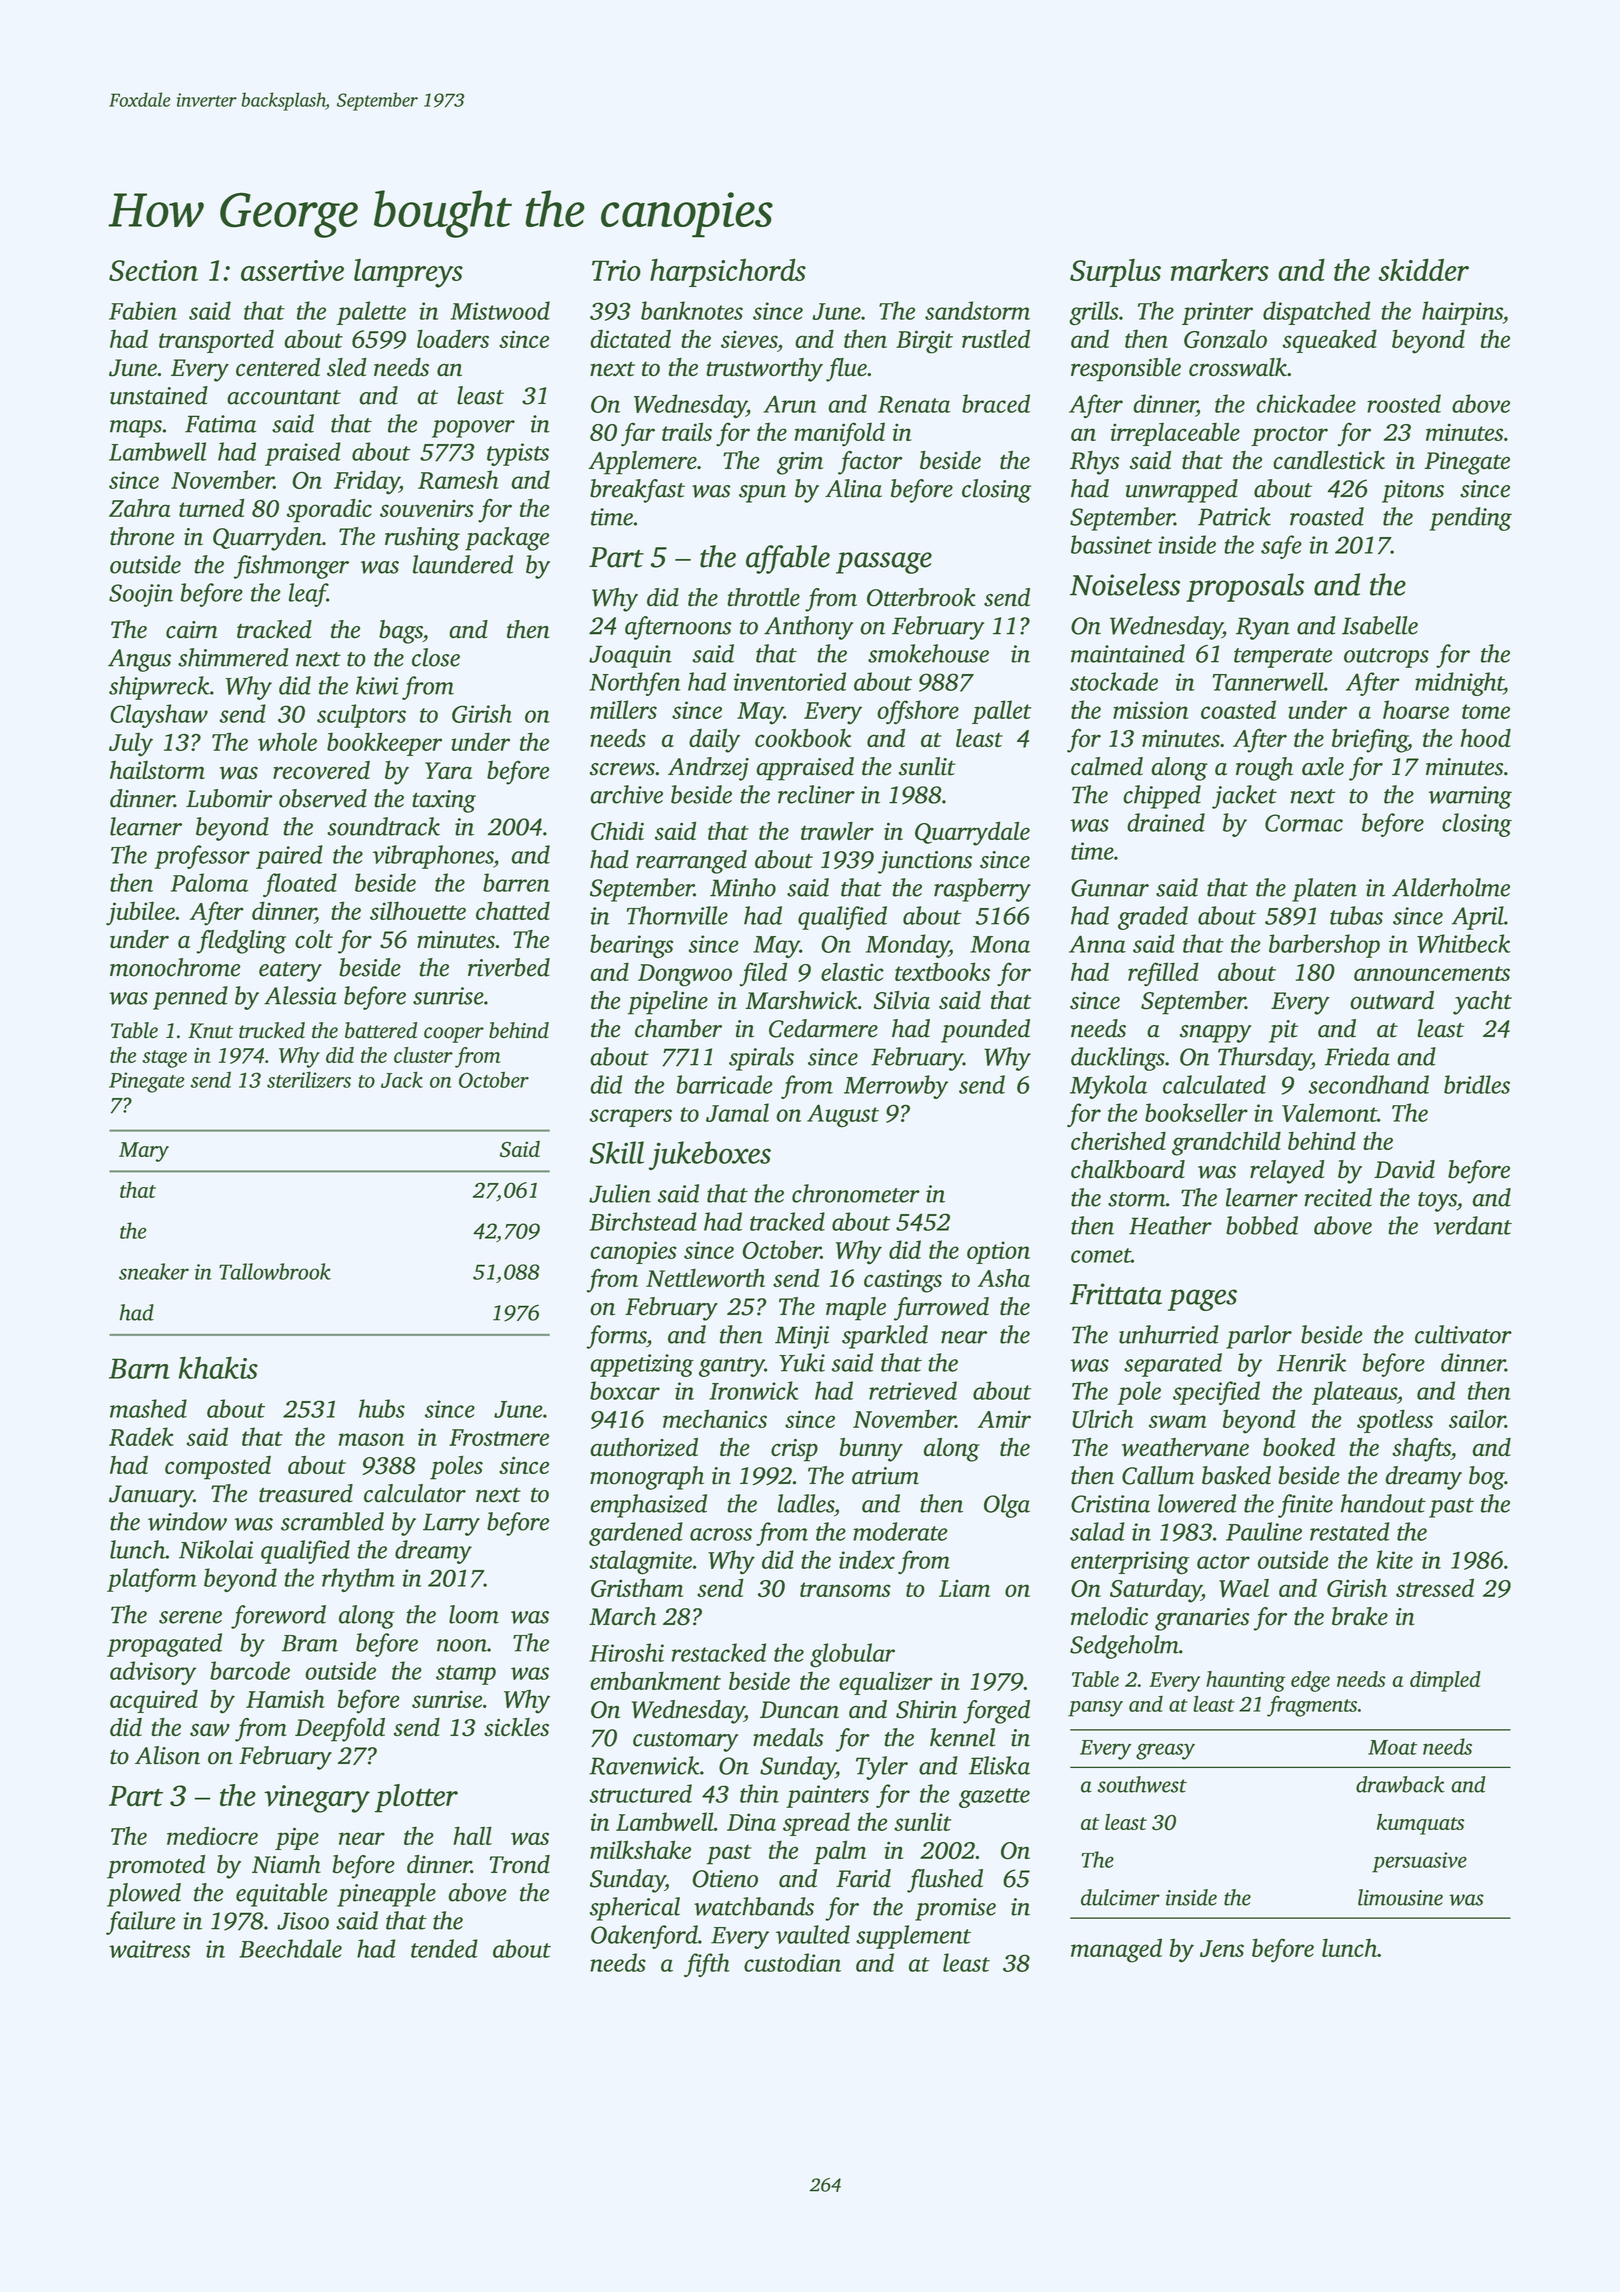  What do you see at coordinates (982, 890) in the image?
I see `raspberry` at bounding box center [982, 890].
